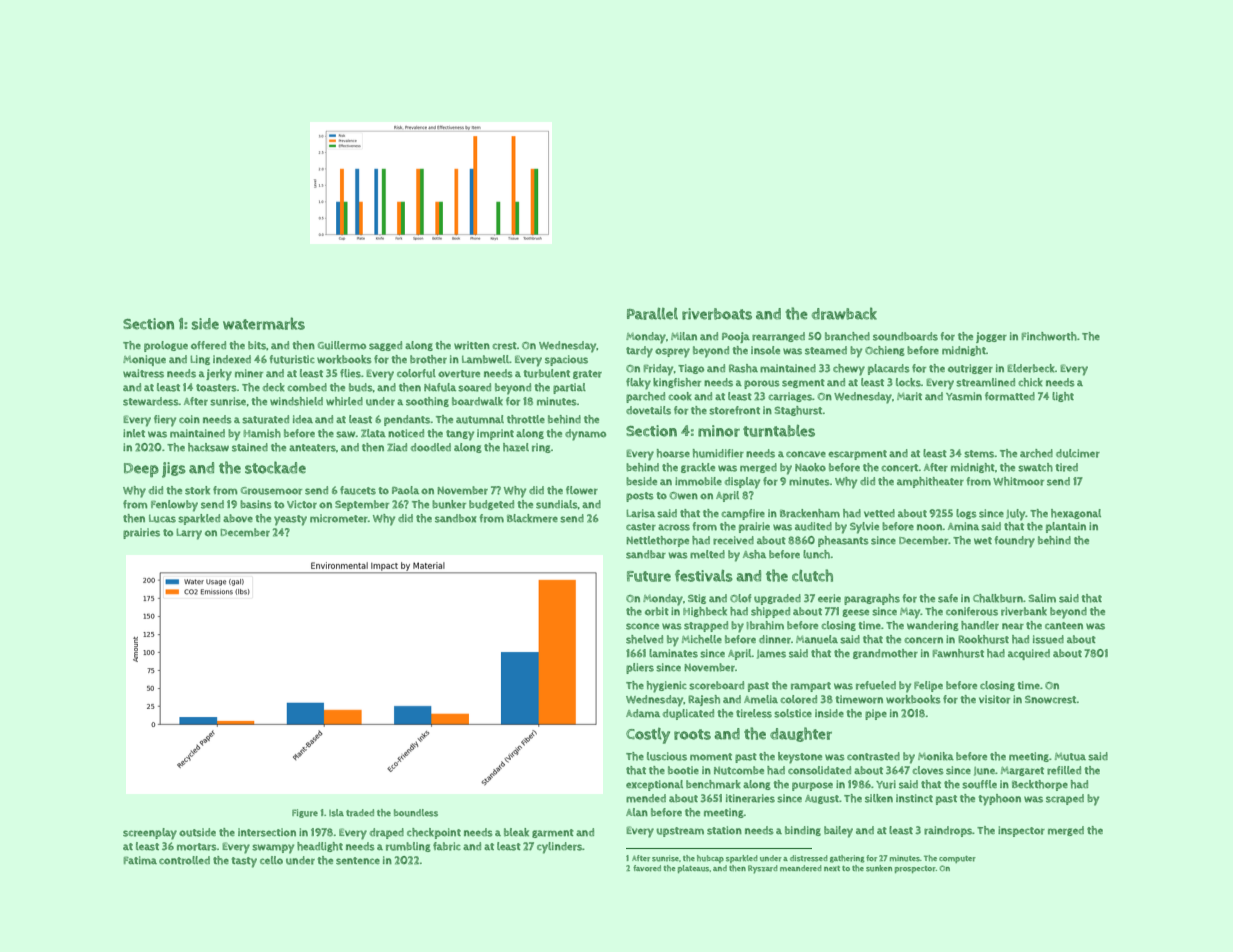 The height and width of the image is (952, 1233). I want to click on concert, so click(900, 468).
